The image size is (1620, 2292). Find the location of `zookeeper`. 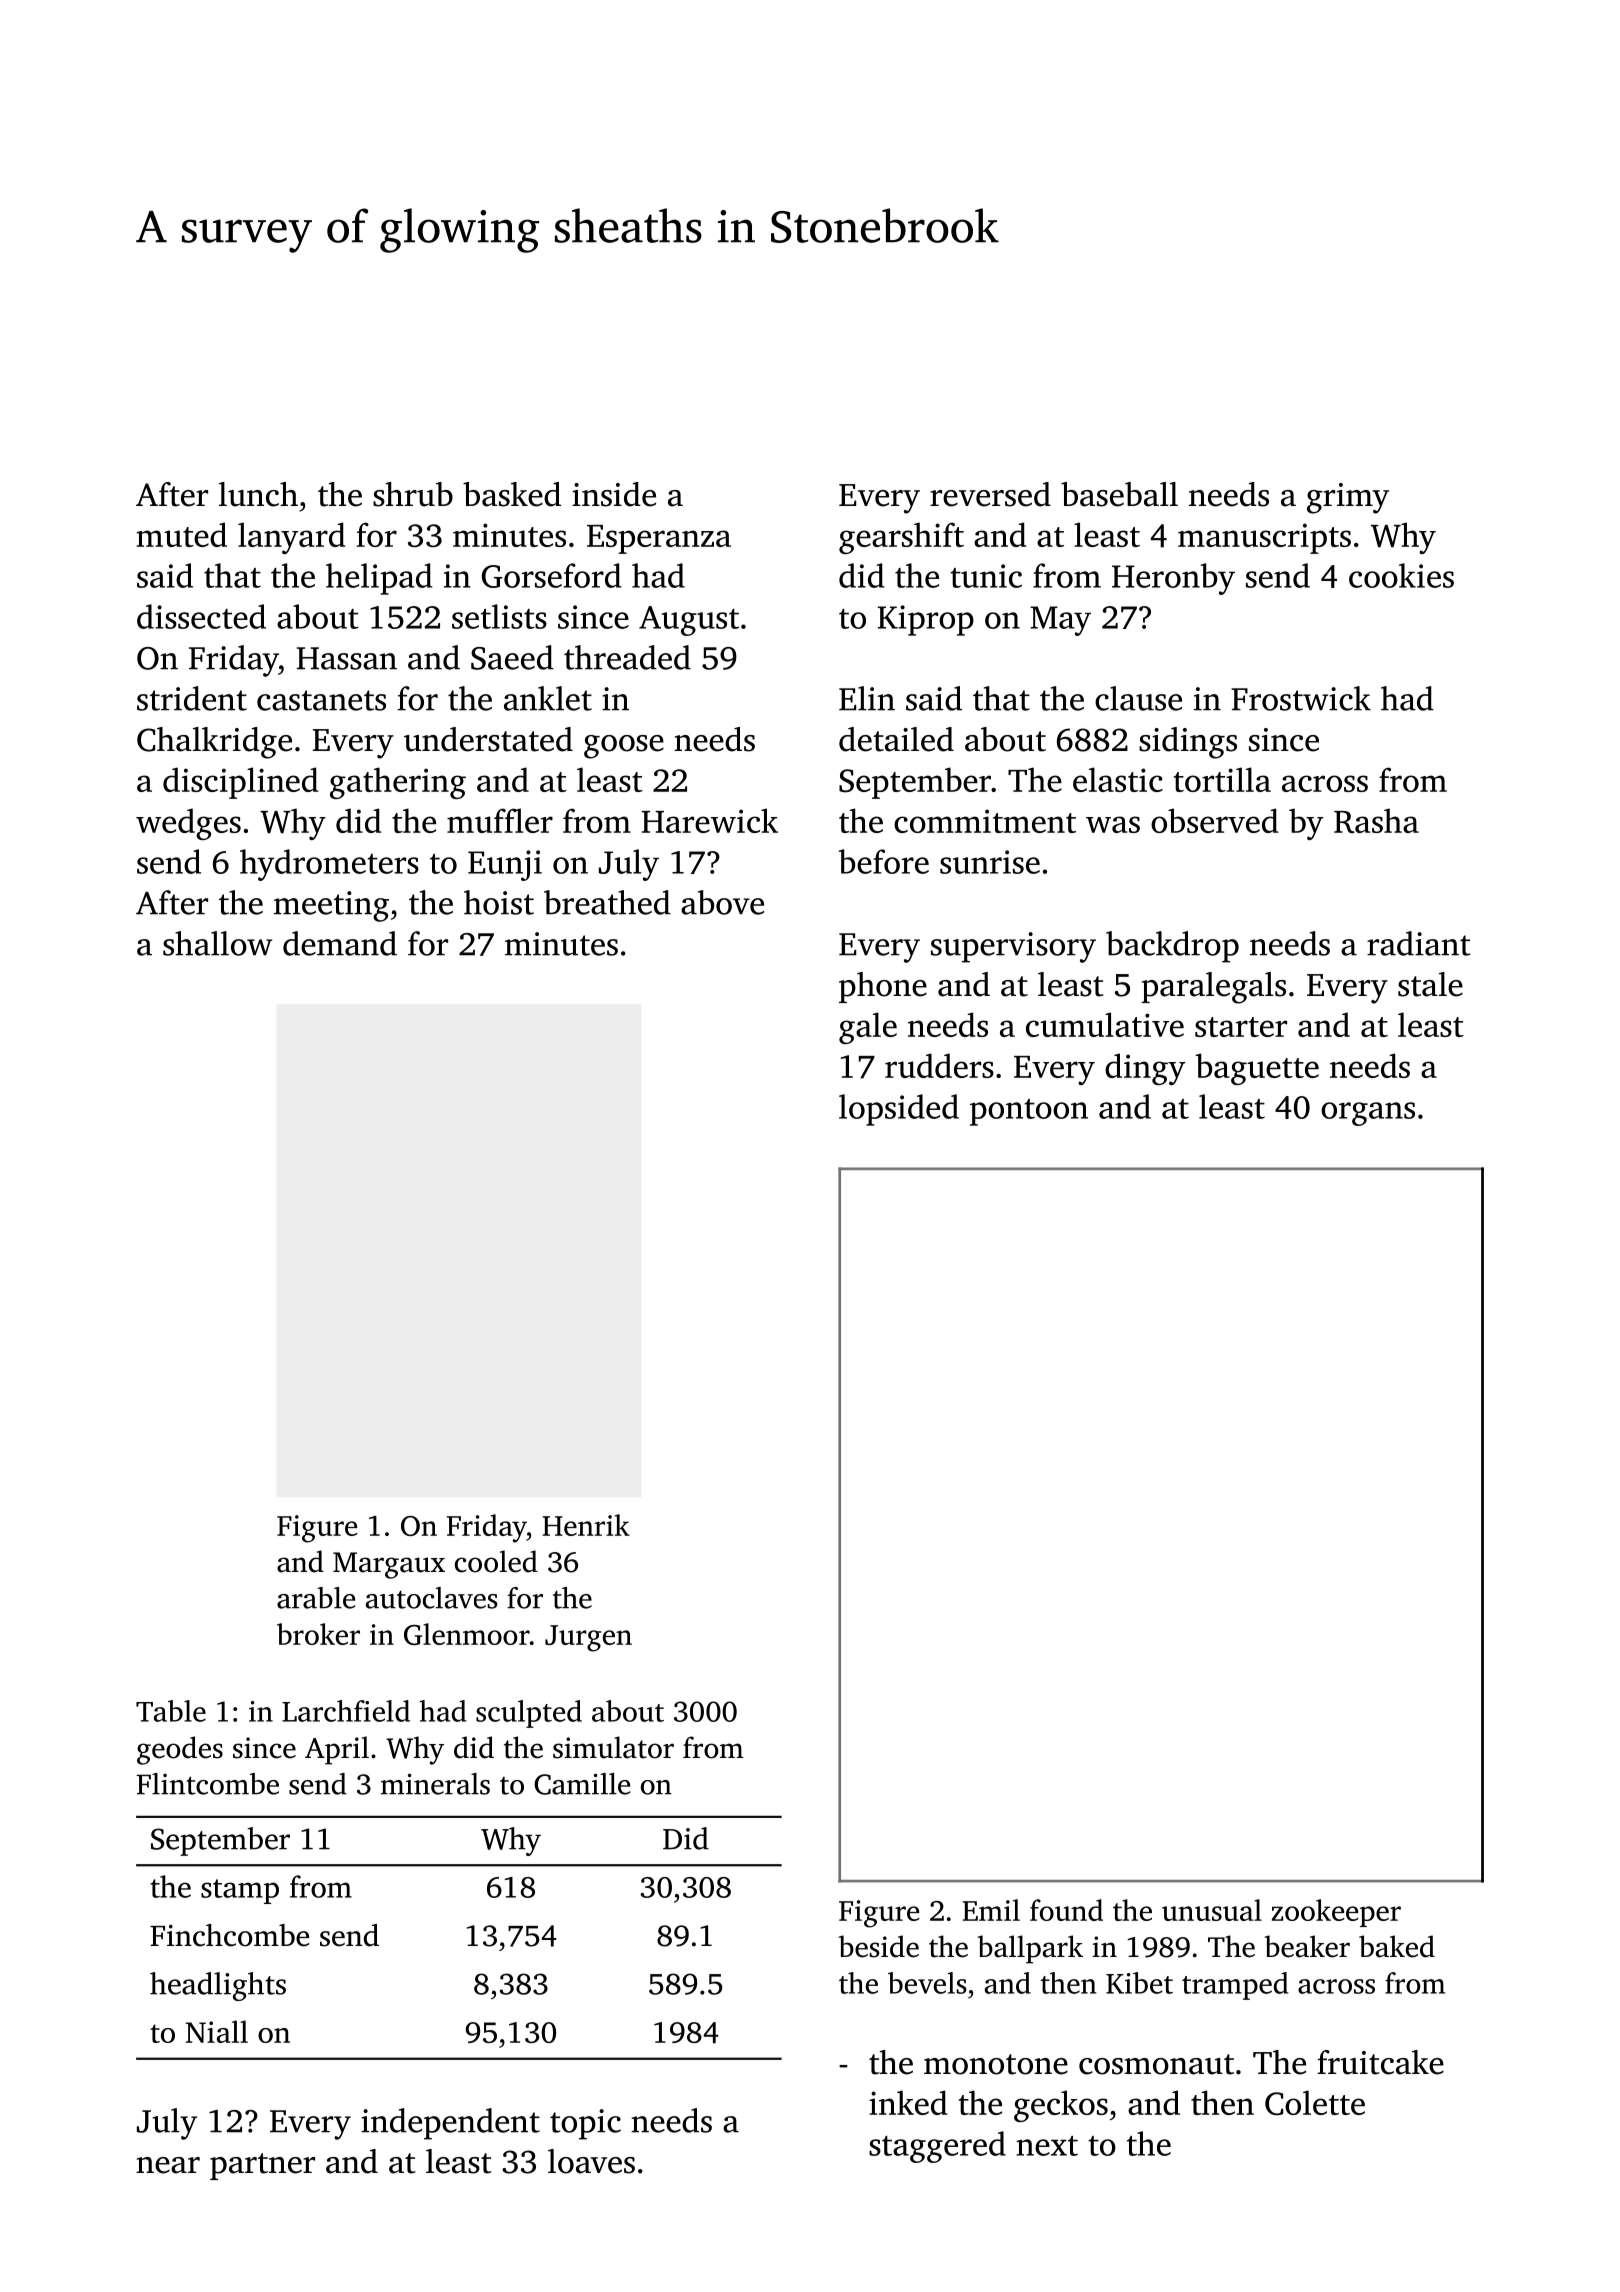

zookeeper is located at coordinates (1336, 1913).
